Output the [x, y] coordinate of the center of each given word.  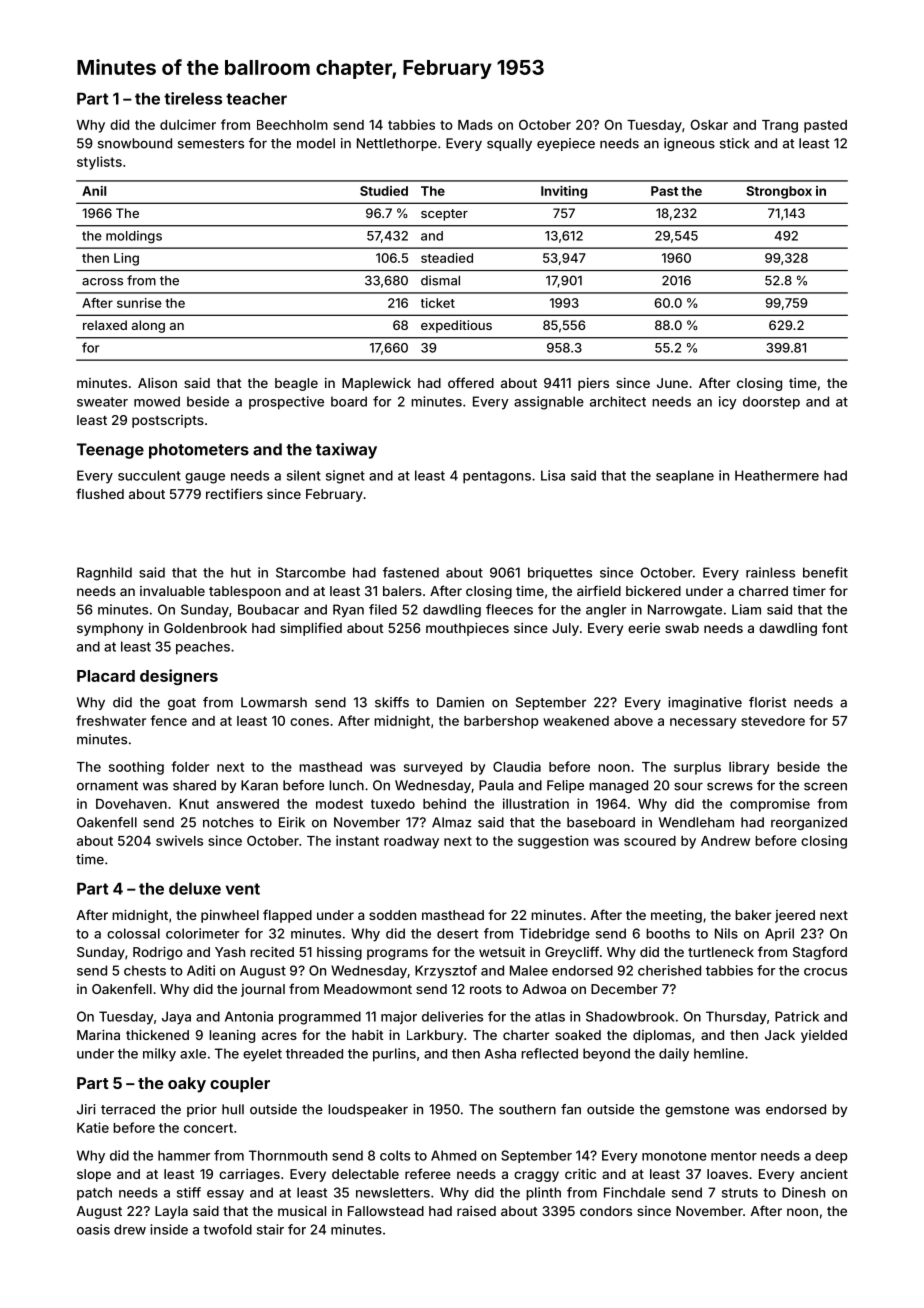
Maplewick [376, 384]
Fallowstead [386, 1211]
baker [753, 915]
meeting [676, 916]
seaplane [685, 477]
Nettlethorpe [397, 144]
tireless [193, 98]
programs [397, 954]
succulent [149, 475]
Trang [780, 126]
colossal [133, 933]
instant [357, 840]
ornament [107, 786]
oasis [93, 1229]
